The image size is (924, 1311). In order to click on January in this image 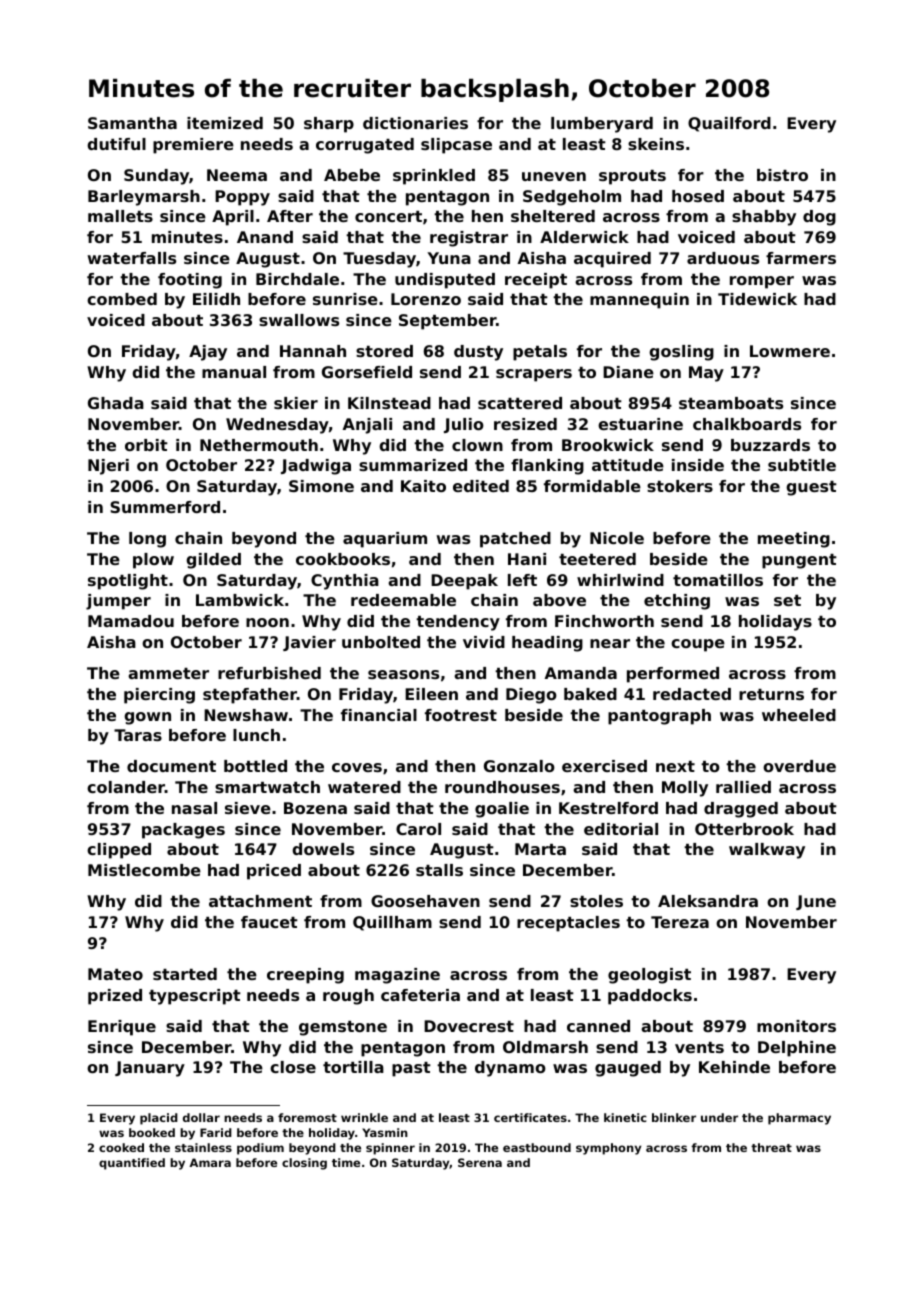, I will do `click(150, 1069)`.
